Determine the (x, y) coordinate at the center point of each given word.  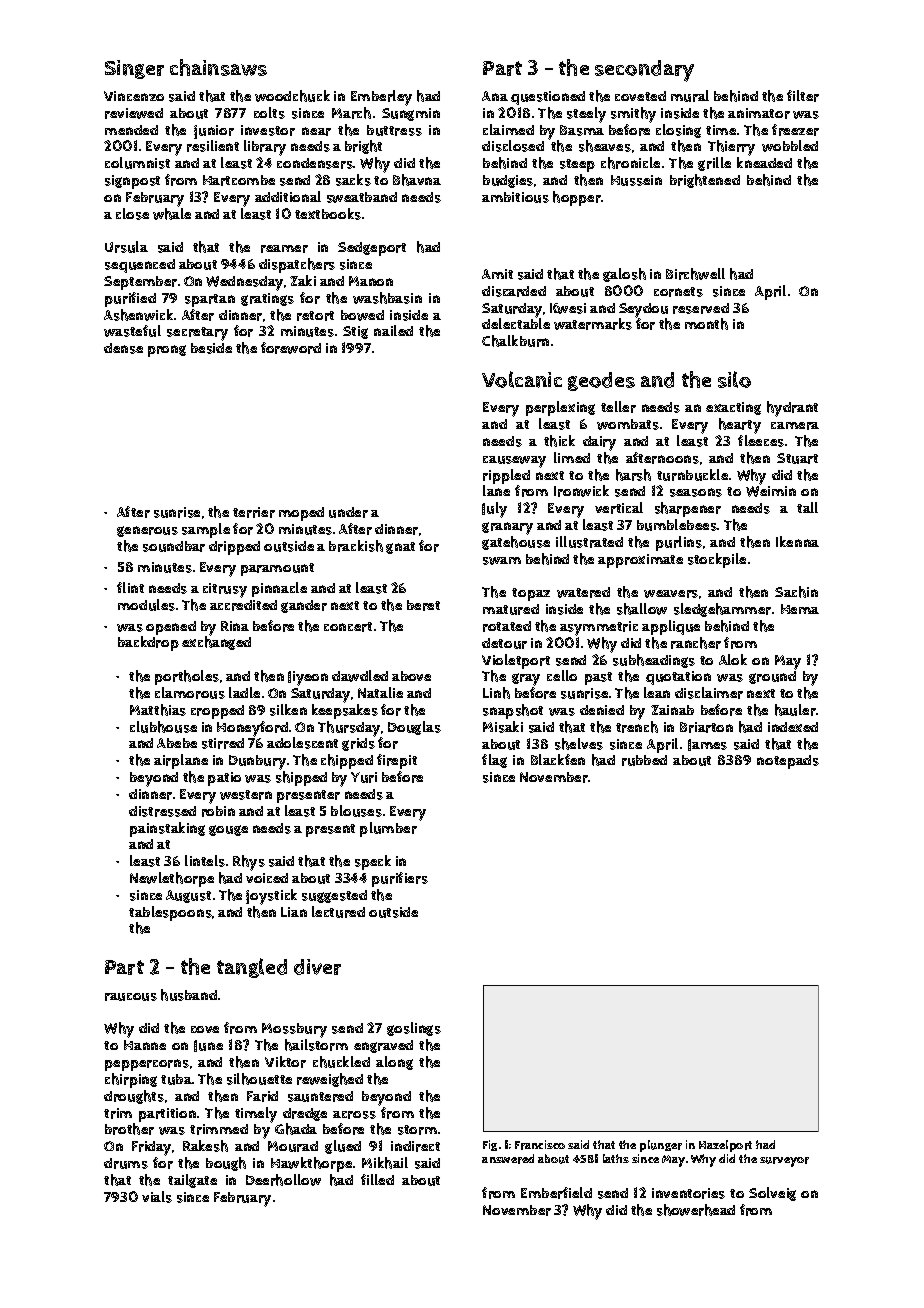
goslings (414, 1029)
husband (189, 995)
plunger (661, 1146)
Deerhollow (283, 1180)
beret (423, 605)
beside (211, 348)
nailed (393, 330)
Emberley (381, 98)
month (706, 324)
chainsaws (218, 67)
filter (803, 96)
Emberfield (556, 1193)
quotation (678, 678)
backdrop (148, 643)
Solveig (772, 1194)
